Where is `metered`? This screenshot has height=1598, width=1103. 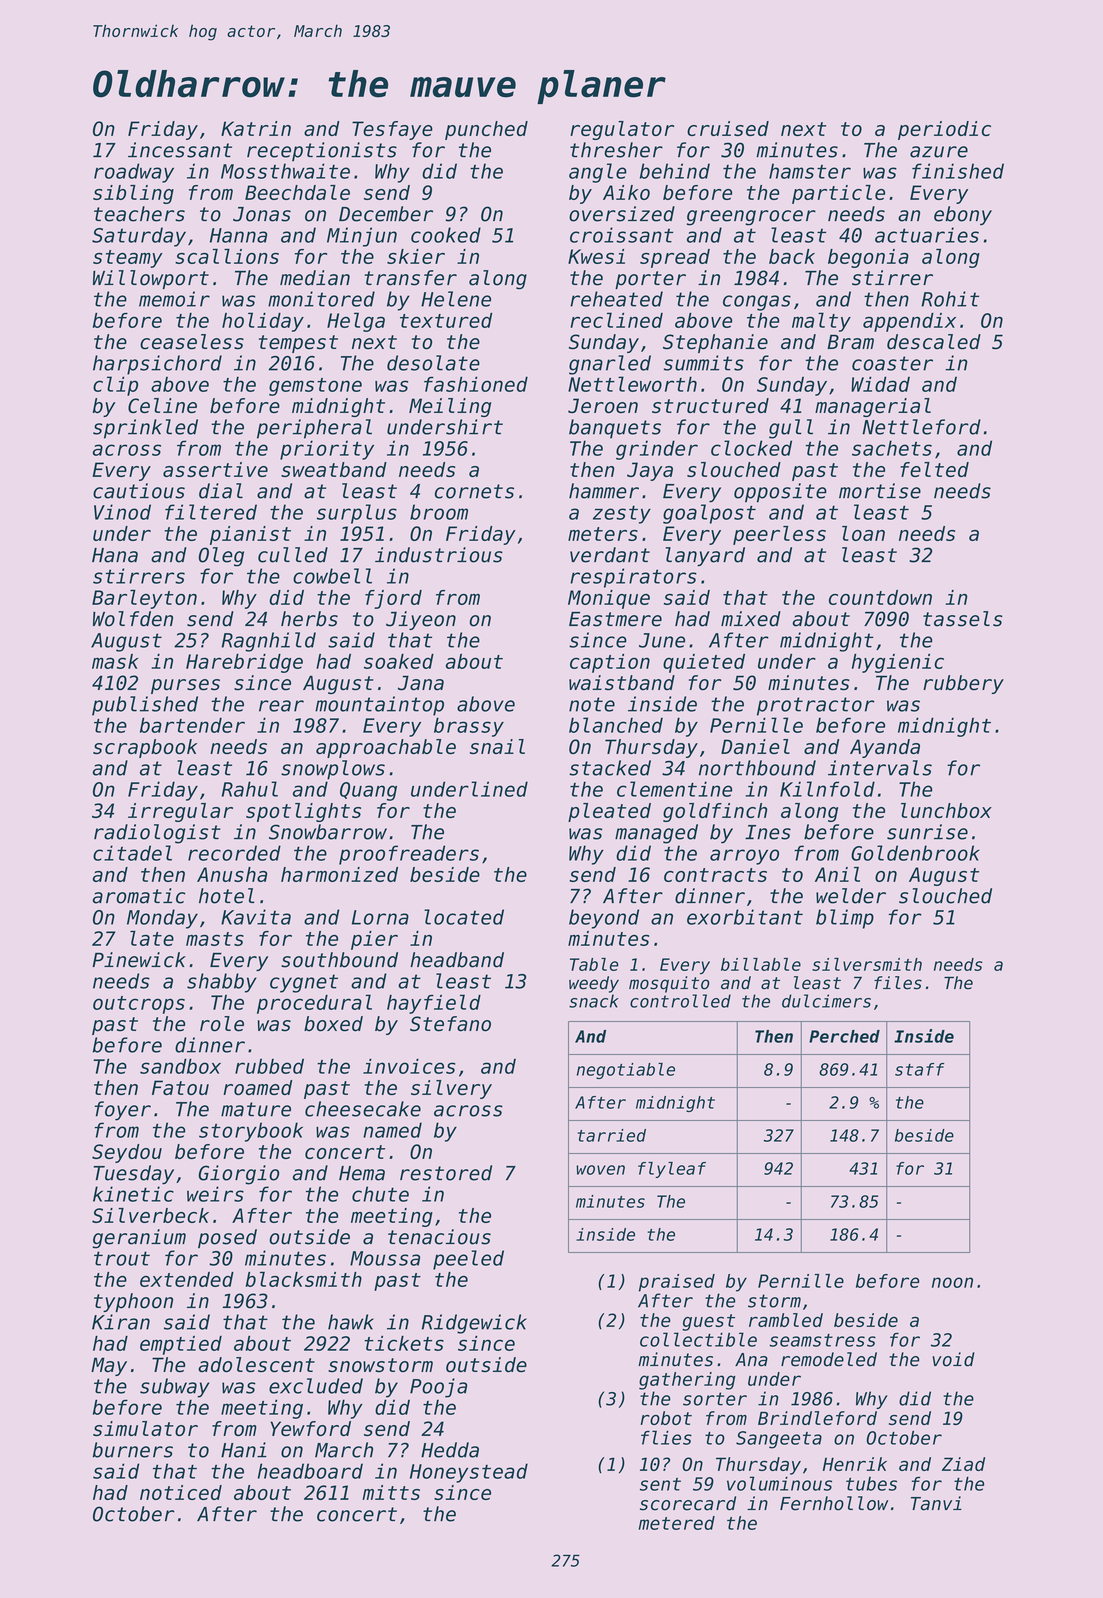 metered is located at coordinates (677, 1523).
